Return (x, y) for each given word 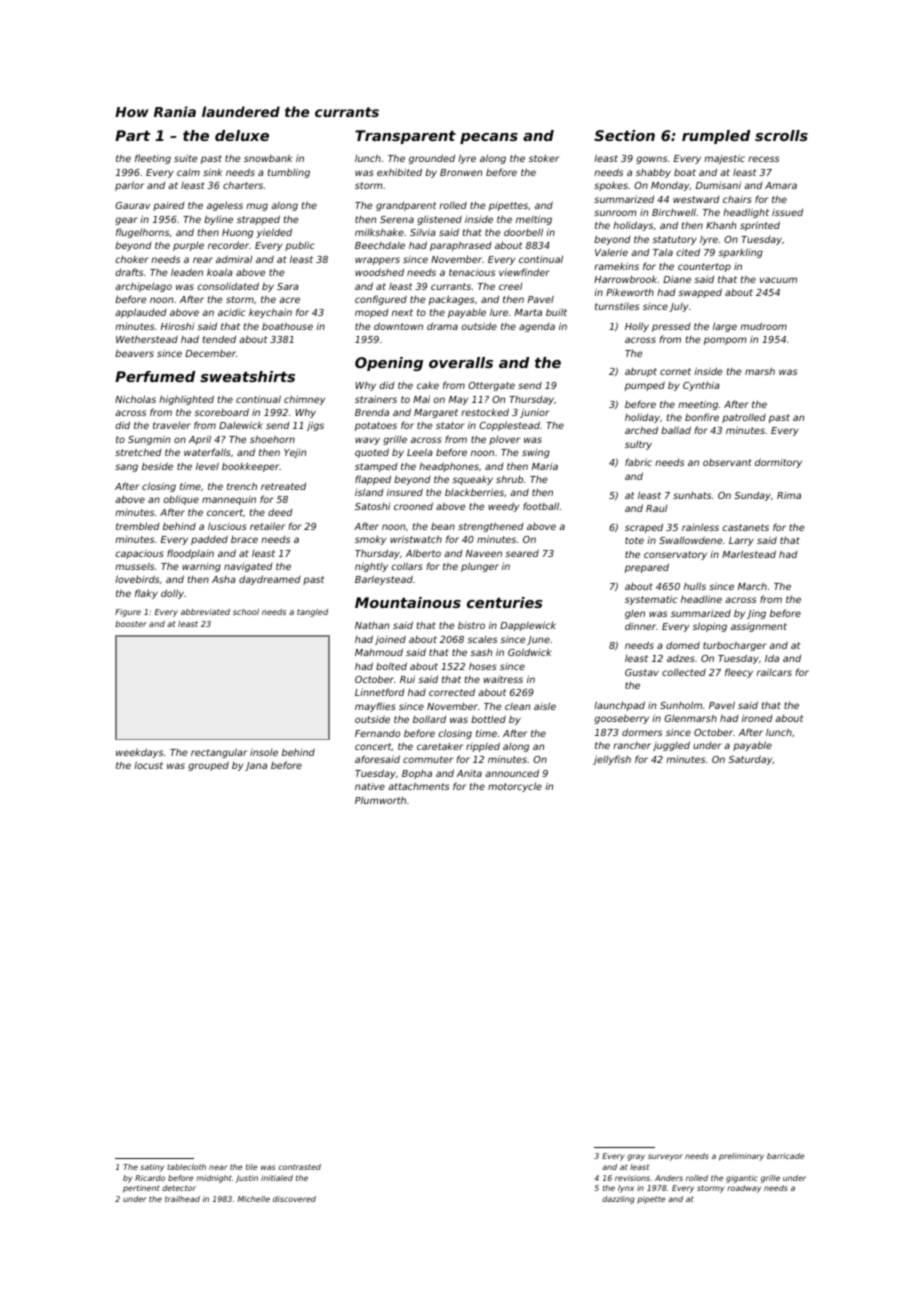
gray (636, 1157)
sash (481, 652)
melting (534, 220)
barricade (785, 1156)
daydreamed (270, 580)
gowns (651, 160)
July (678, 307)
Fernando (377, 733)
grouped (208, 766)
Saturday (750, 760)
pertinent (141, 1189)
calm (188, 172)
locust (148, 765)
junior (534, 413)
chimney (304, 400)
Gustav (642, 672)
